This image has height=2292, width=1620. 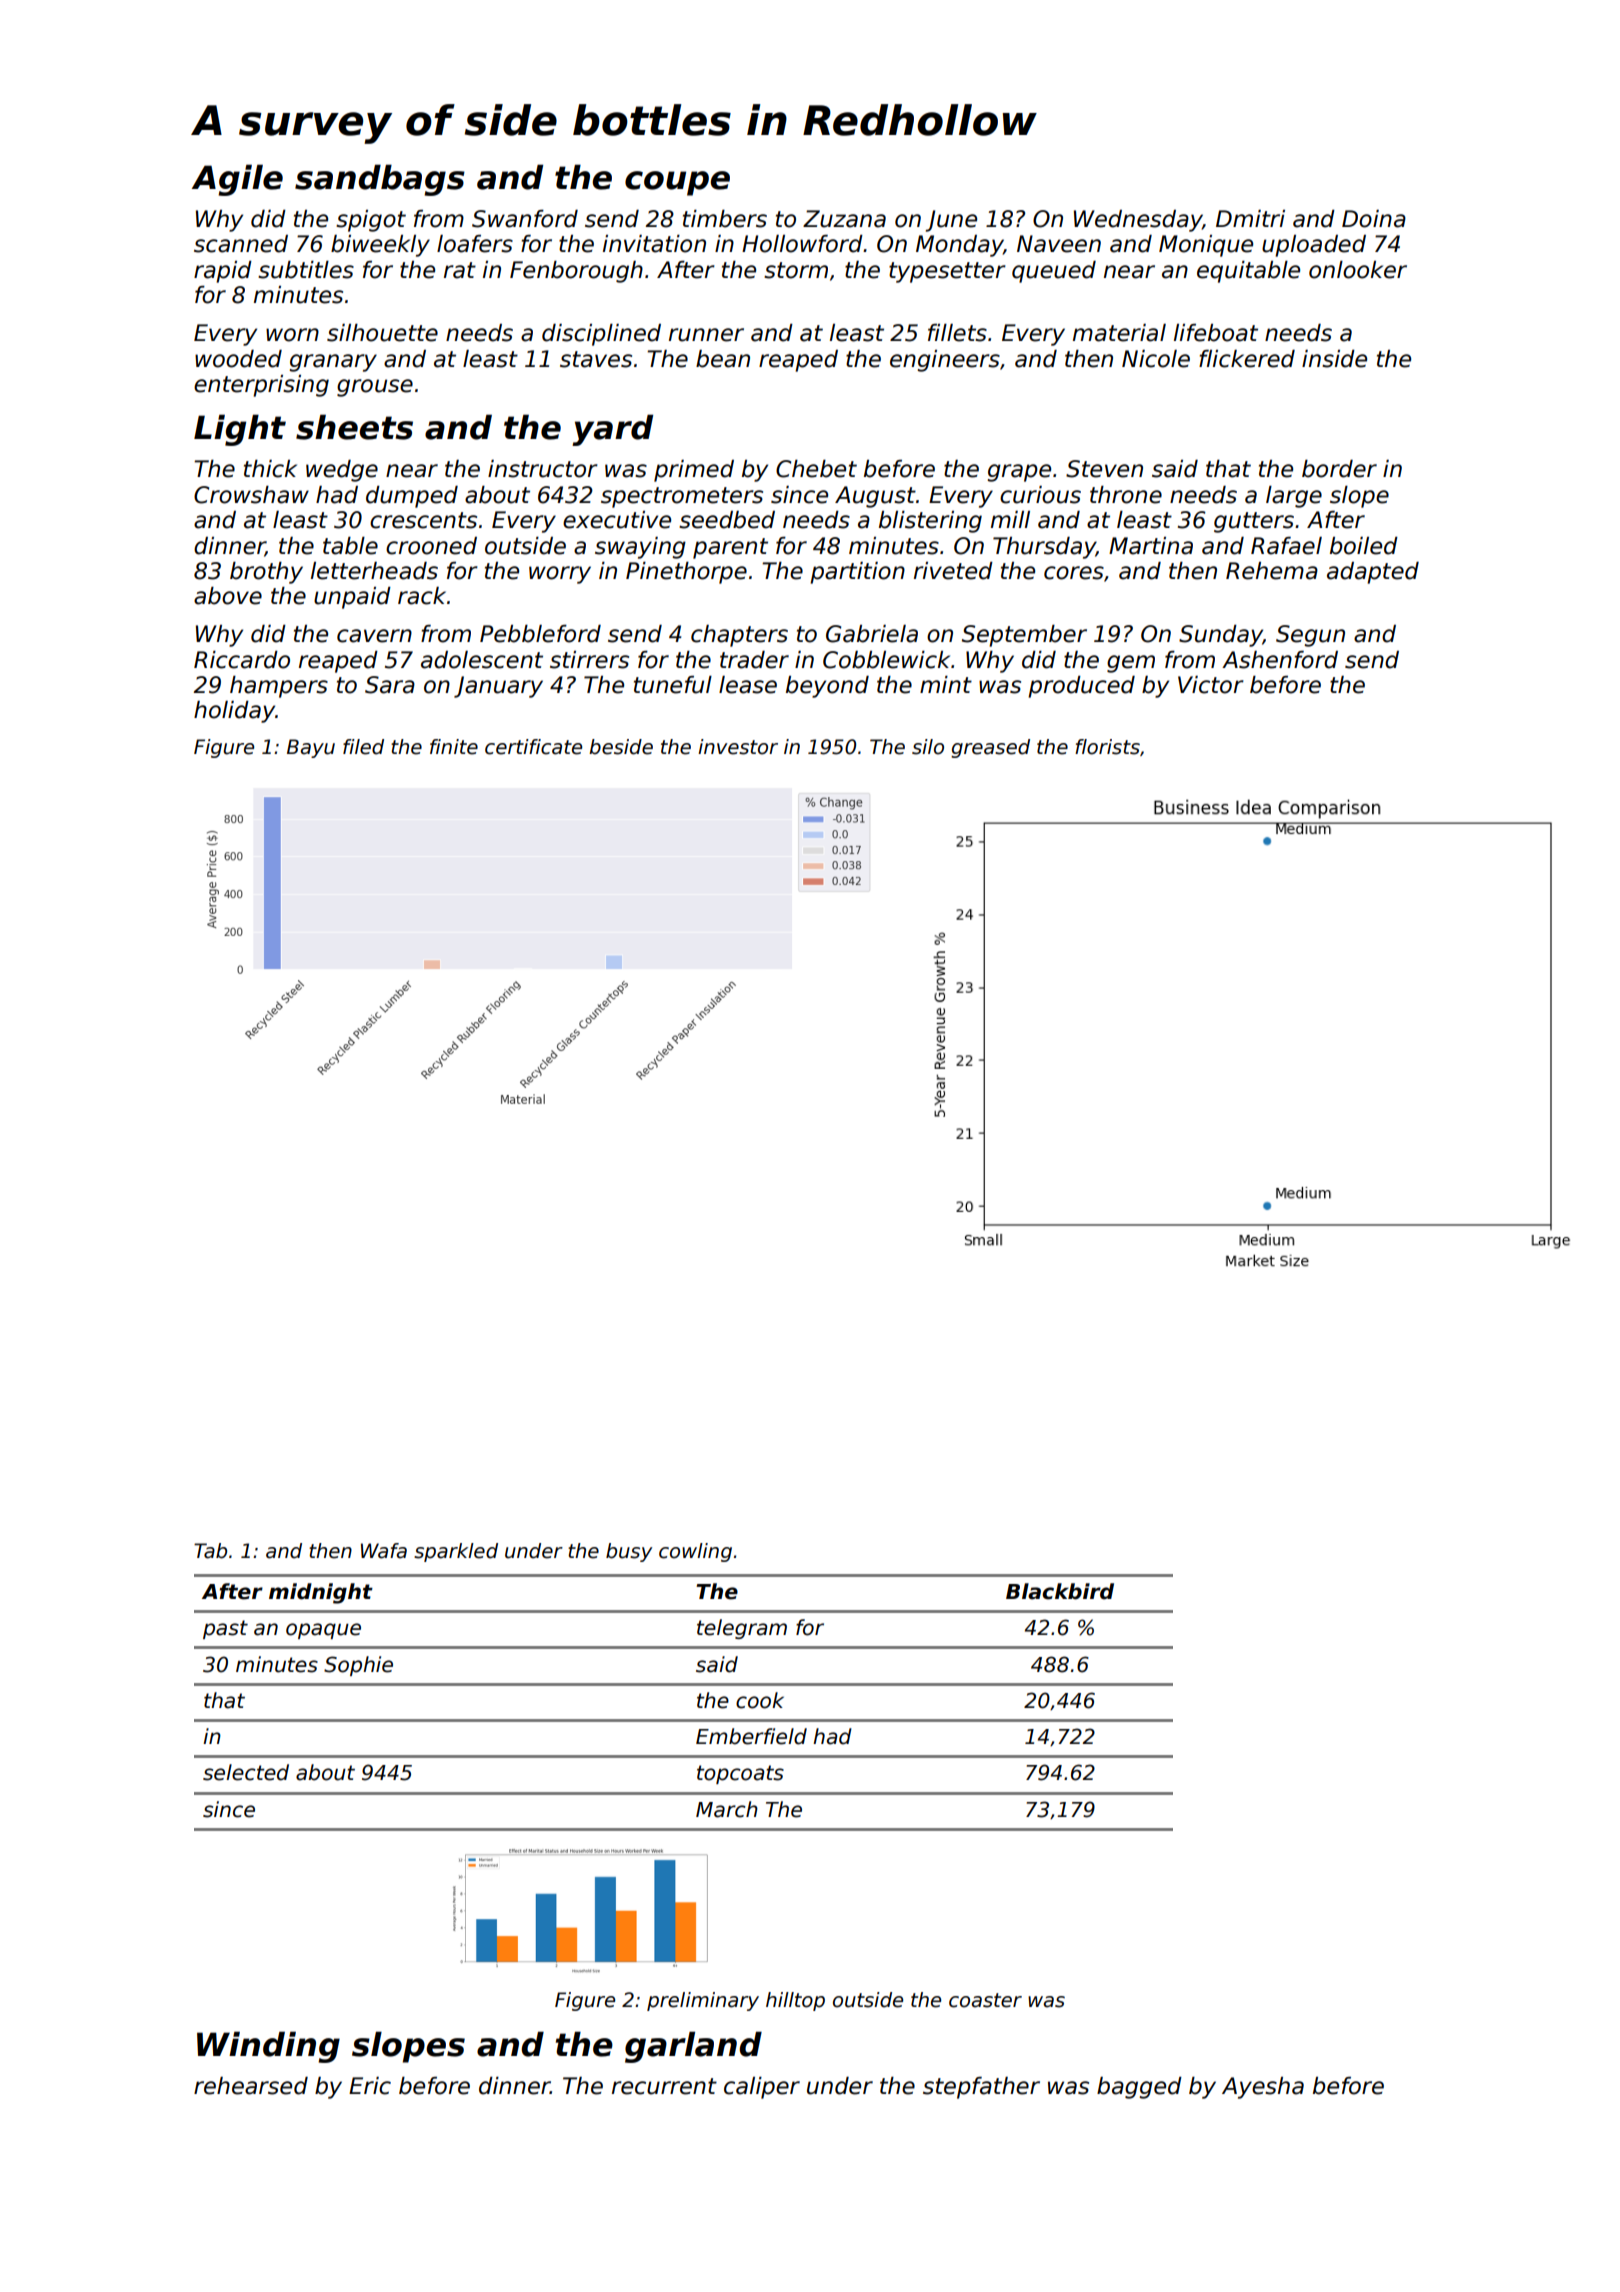 What do you see at coordinates (460, 270) in the image?
I see `rat` at bounding box center [460, 270].
